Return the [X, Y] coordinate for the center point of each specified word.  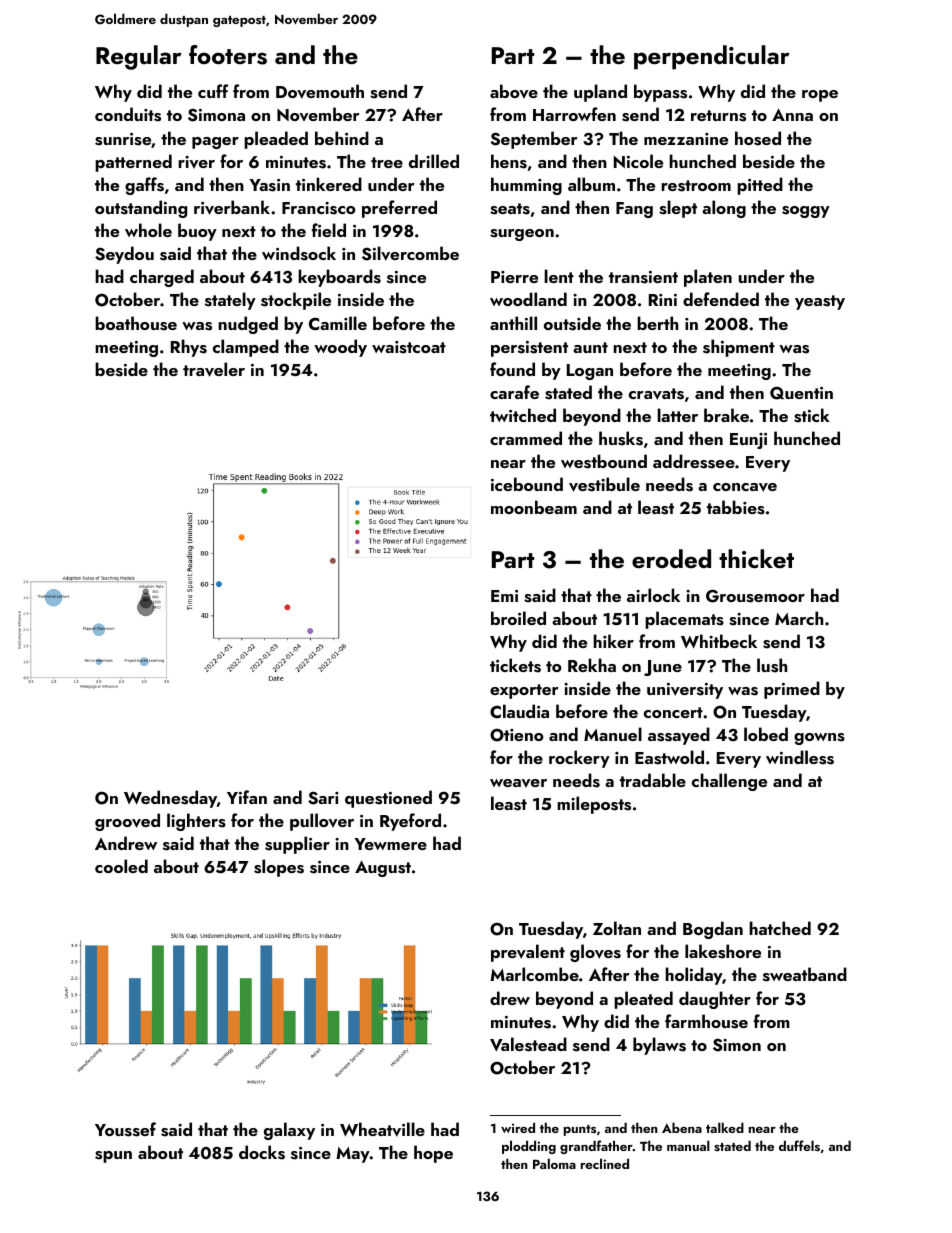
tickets [515, 665]
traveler [214, 369]
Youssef [125, 1129]
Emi [504, 596]
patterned [133, 163]
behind [342, 138]
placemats [684, 620]
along [724, 209]
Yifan [247, 797]
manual [688, 1145]
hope [433, 1154]
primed [792, 690]
